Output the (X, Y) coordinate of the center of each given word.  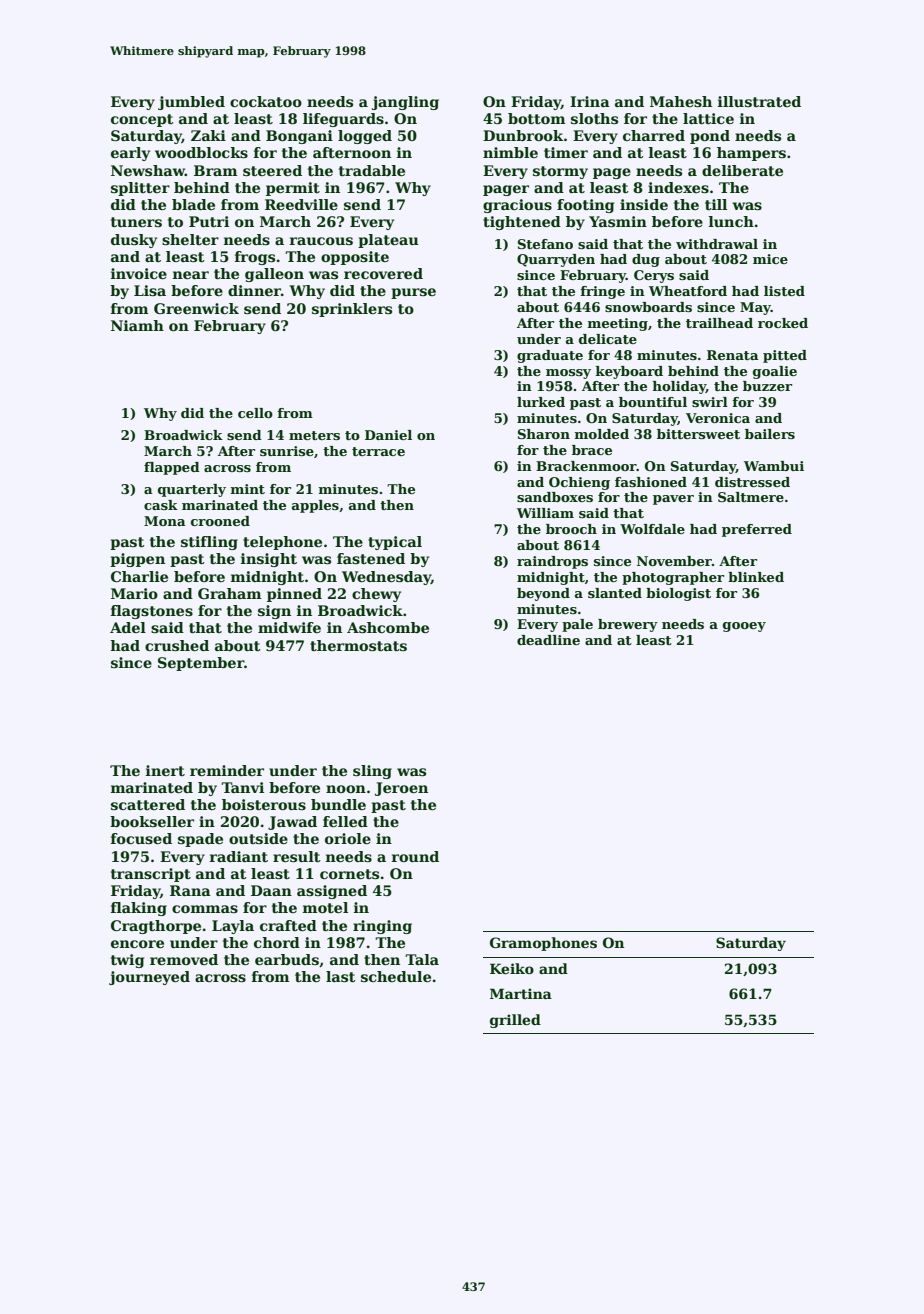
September (201, 664)
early (130, 154)
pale (577, 625)
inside (644, 204)
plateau (388, 241)
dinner (254, 290)
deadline (548, 640)
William (545, 513)
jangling (405, 103)
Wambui (774, 466)
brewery (628, 625)
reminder (227, 770)
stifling (209, 543)
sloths (594, 118)
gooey (744, 627)
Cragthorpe (156, 927)
